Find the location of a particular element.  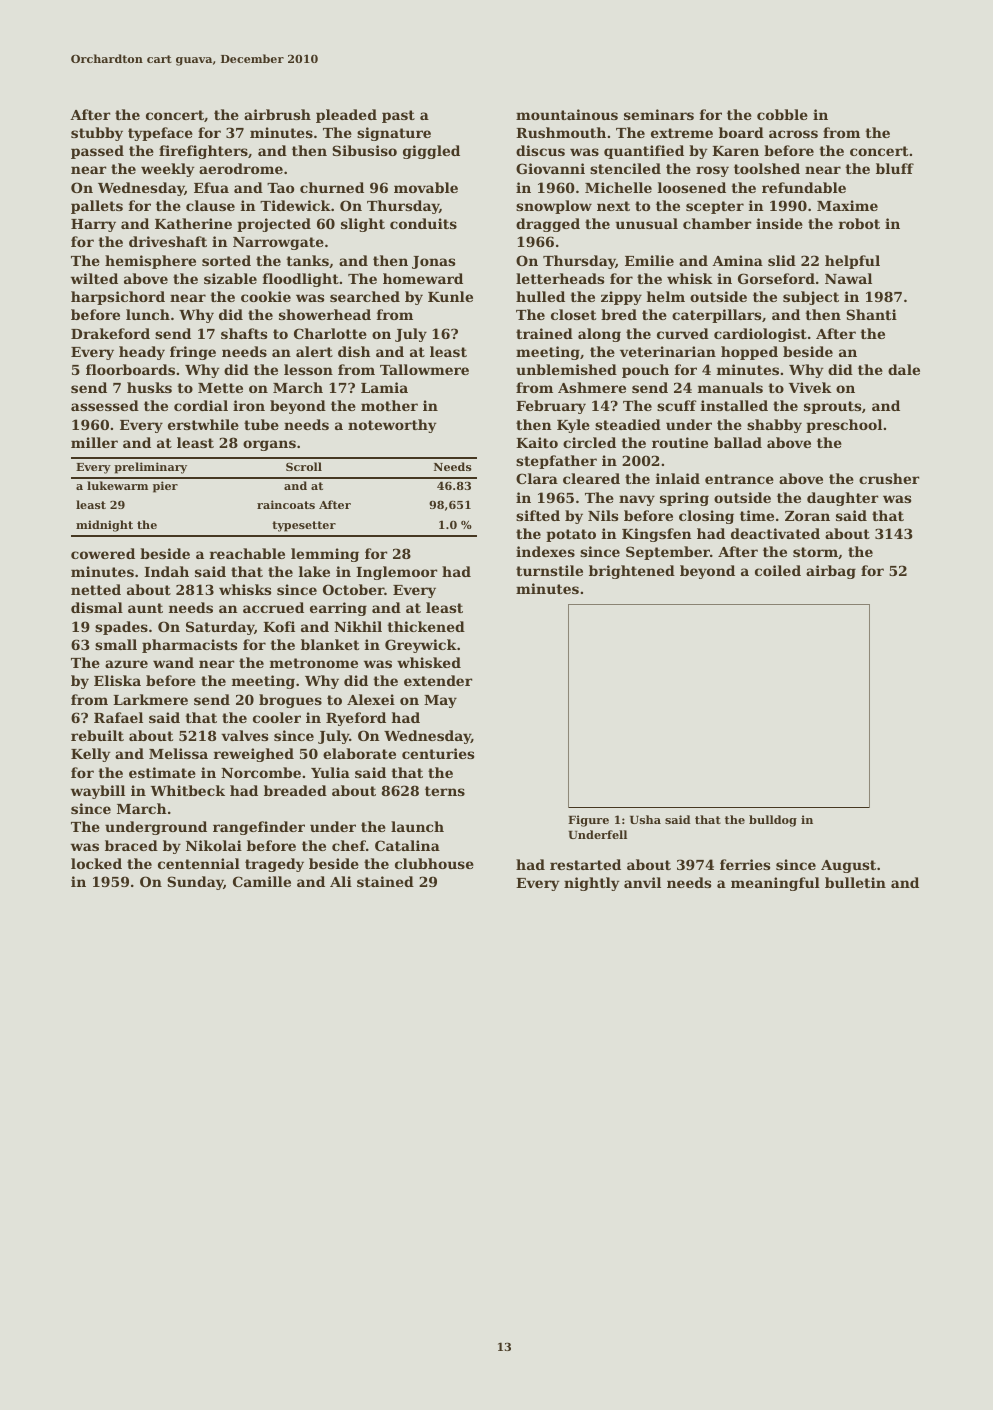

snowplow is located at coordinates (554, 207).
